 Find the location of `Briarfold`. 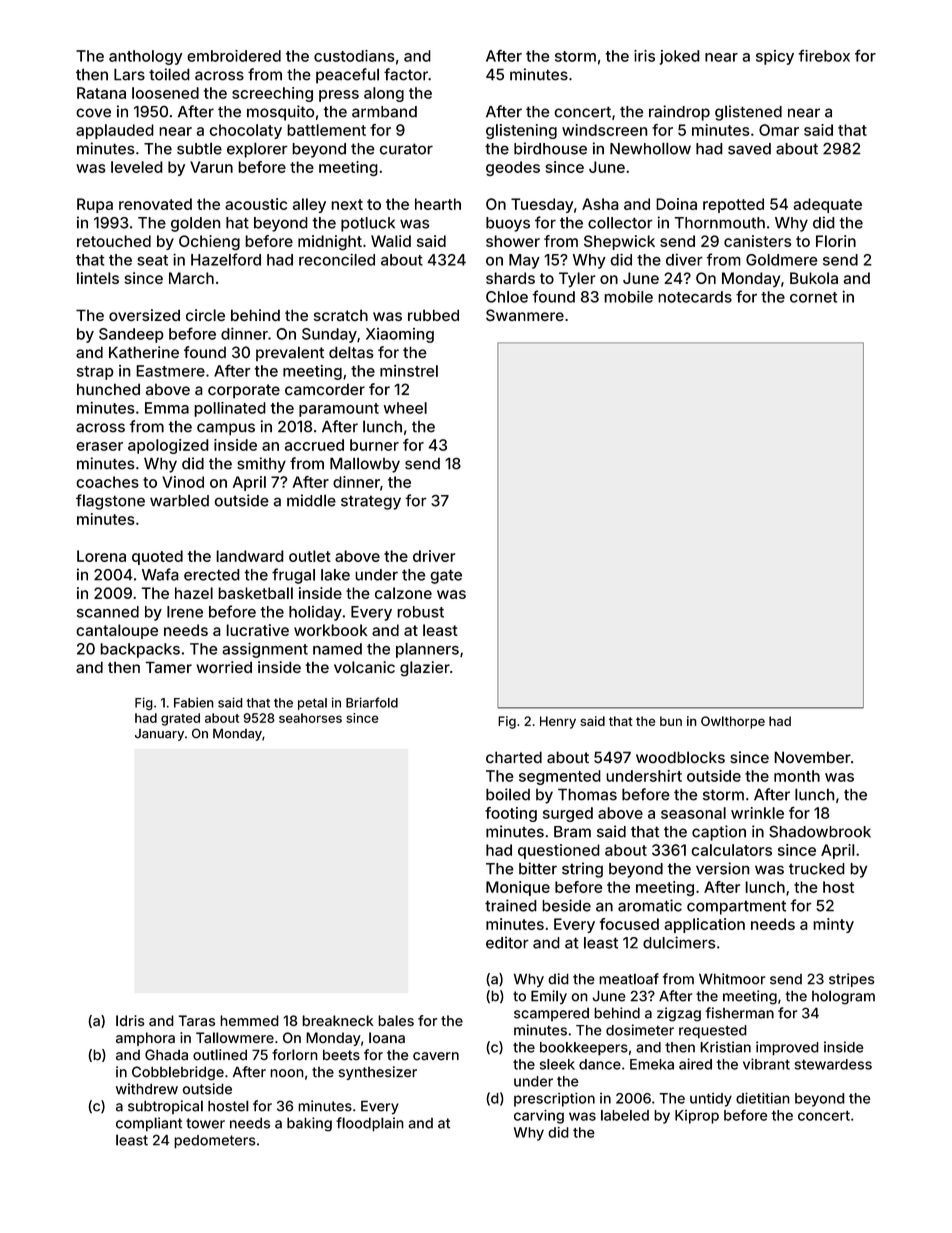

Briarfold is located at coordinates (372, 702).
